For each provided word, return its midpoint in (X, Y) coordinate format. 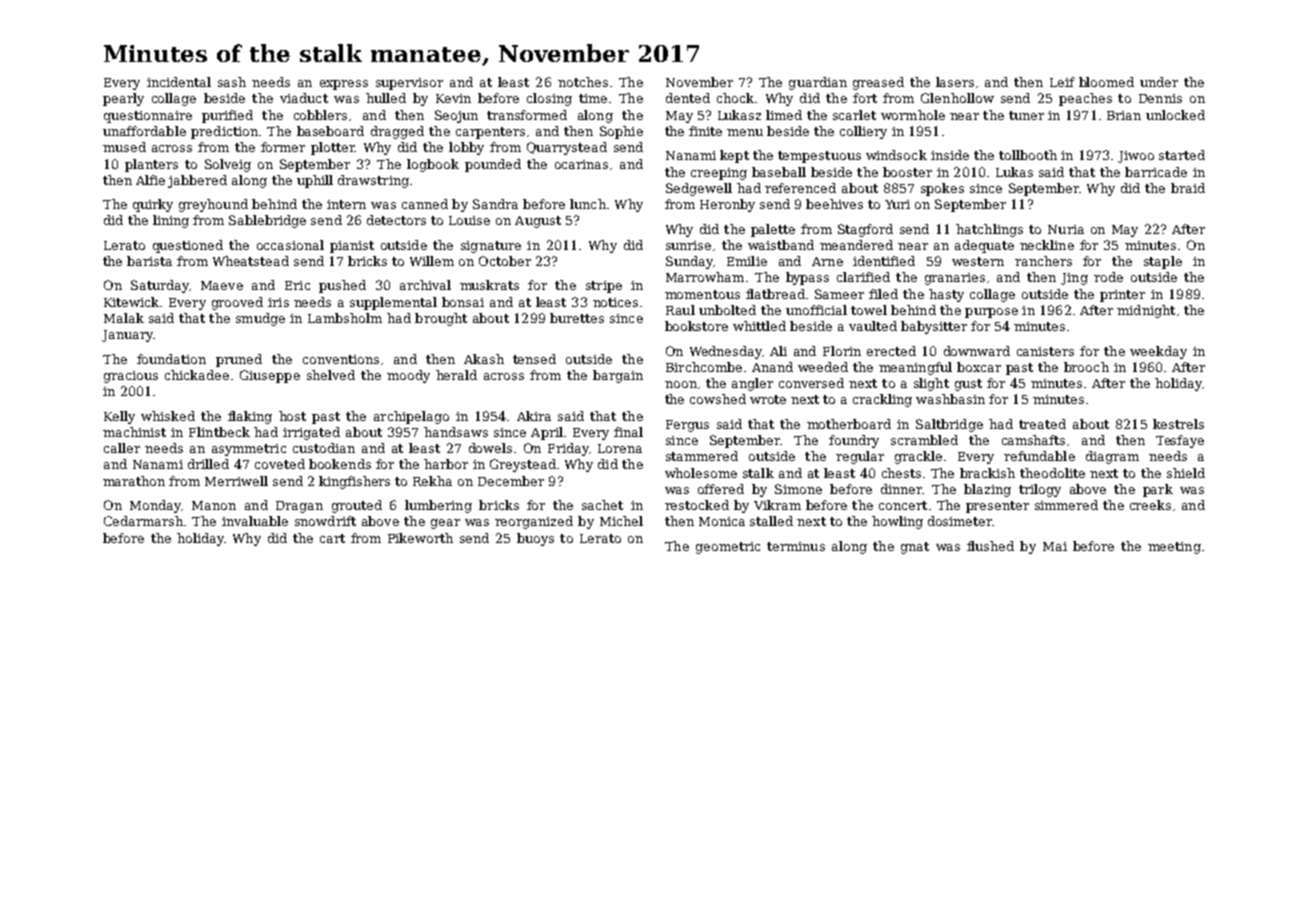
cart (332, 538)
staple (1163, 262)
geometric (728, 548)
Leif (1062, 82)
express (344, 85)
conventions (341, 359)
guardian (818, 83)
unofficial (816, 310)
